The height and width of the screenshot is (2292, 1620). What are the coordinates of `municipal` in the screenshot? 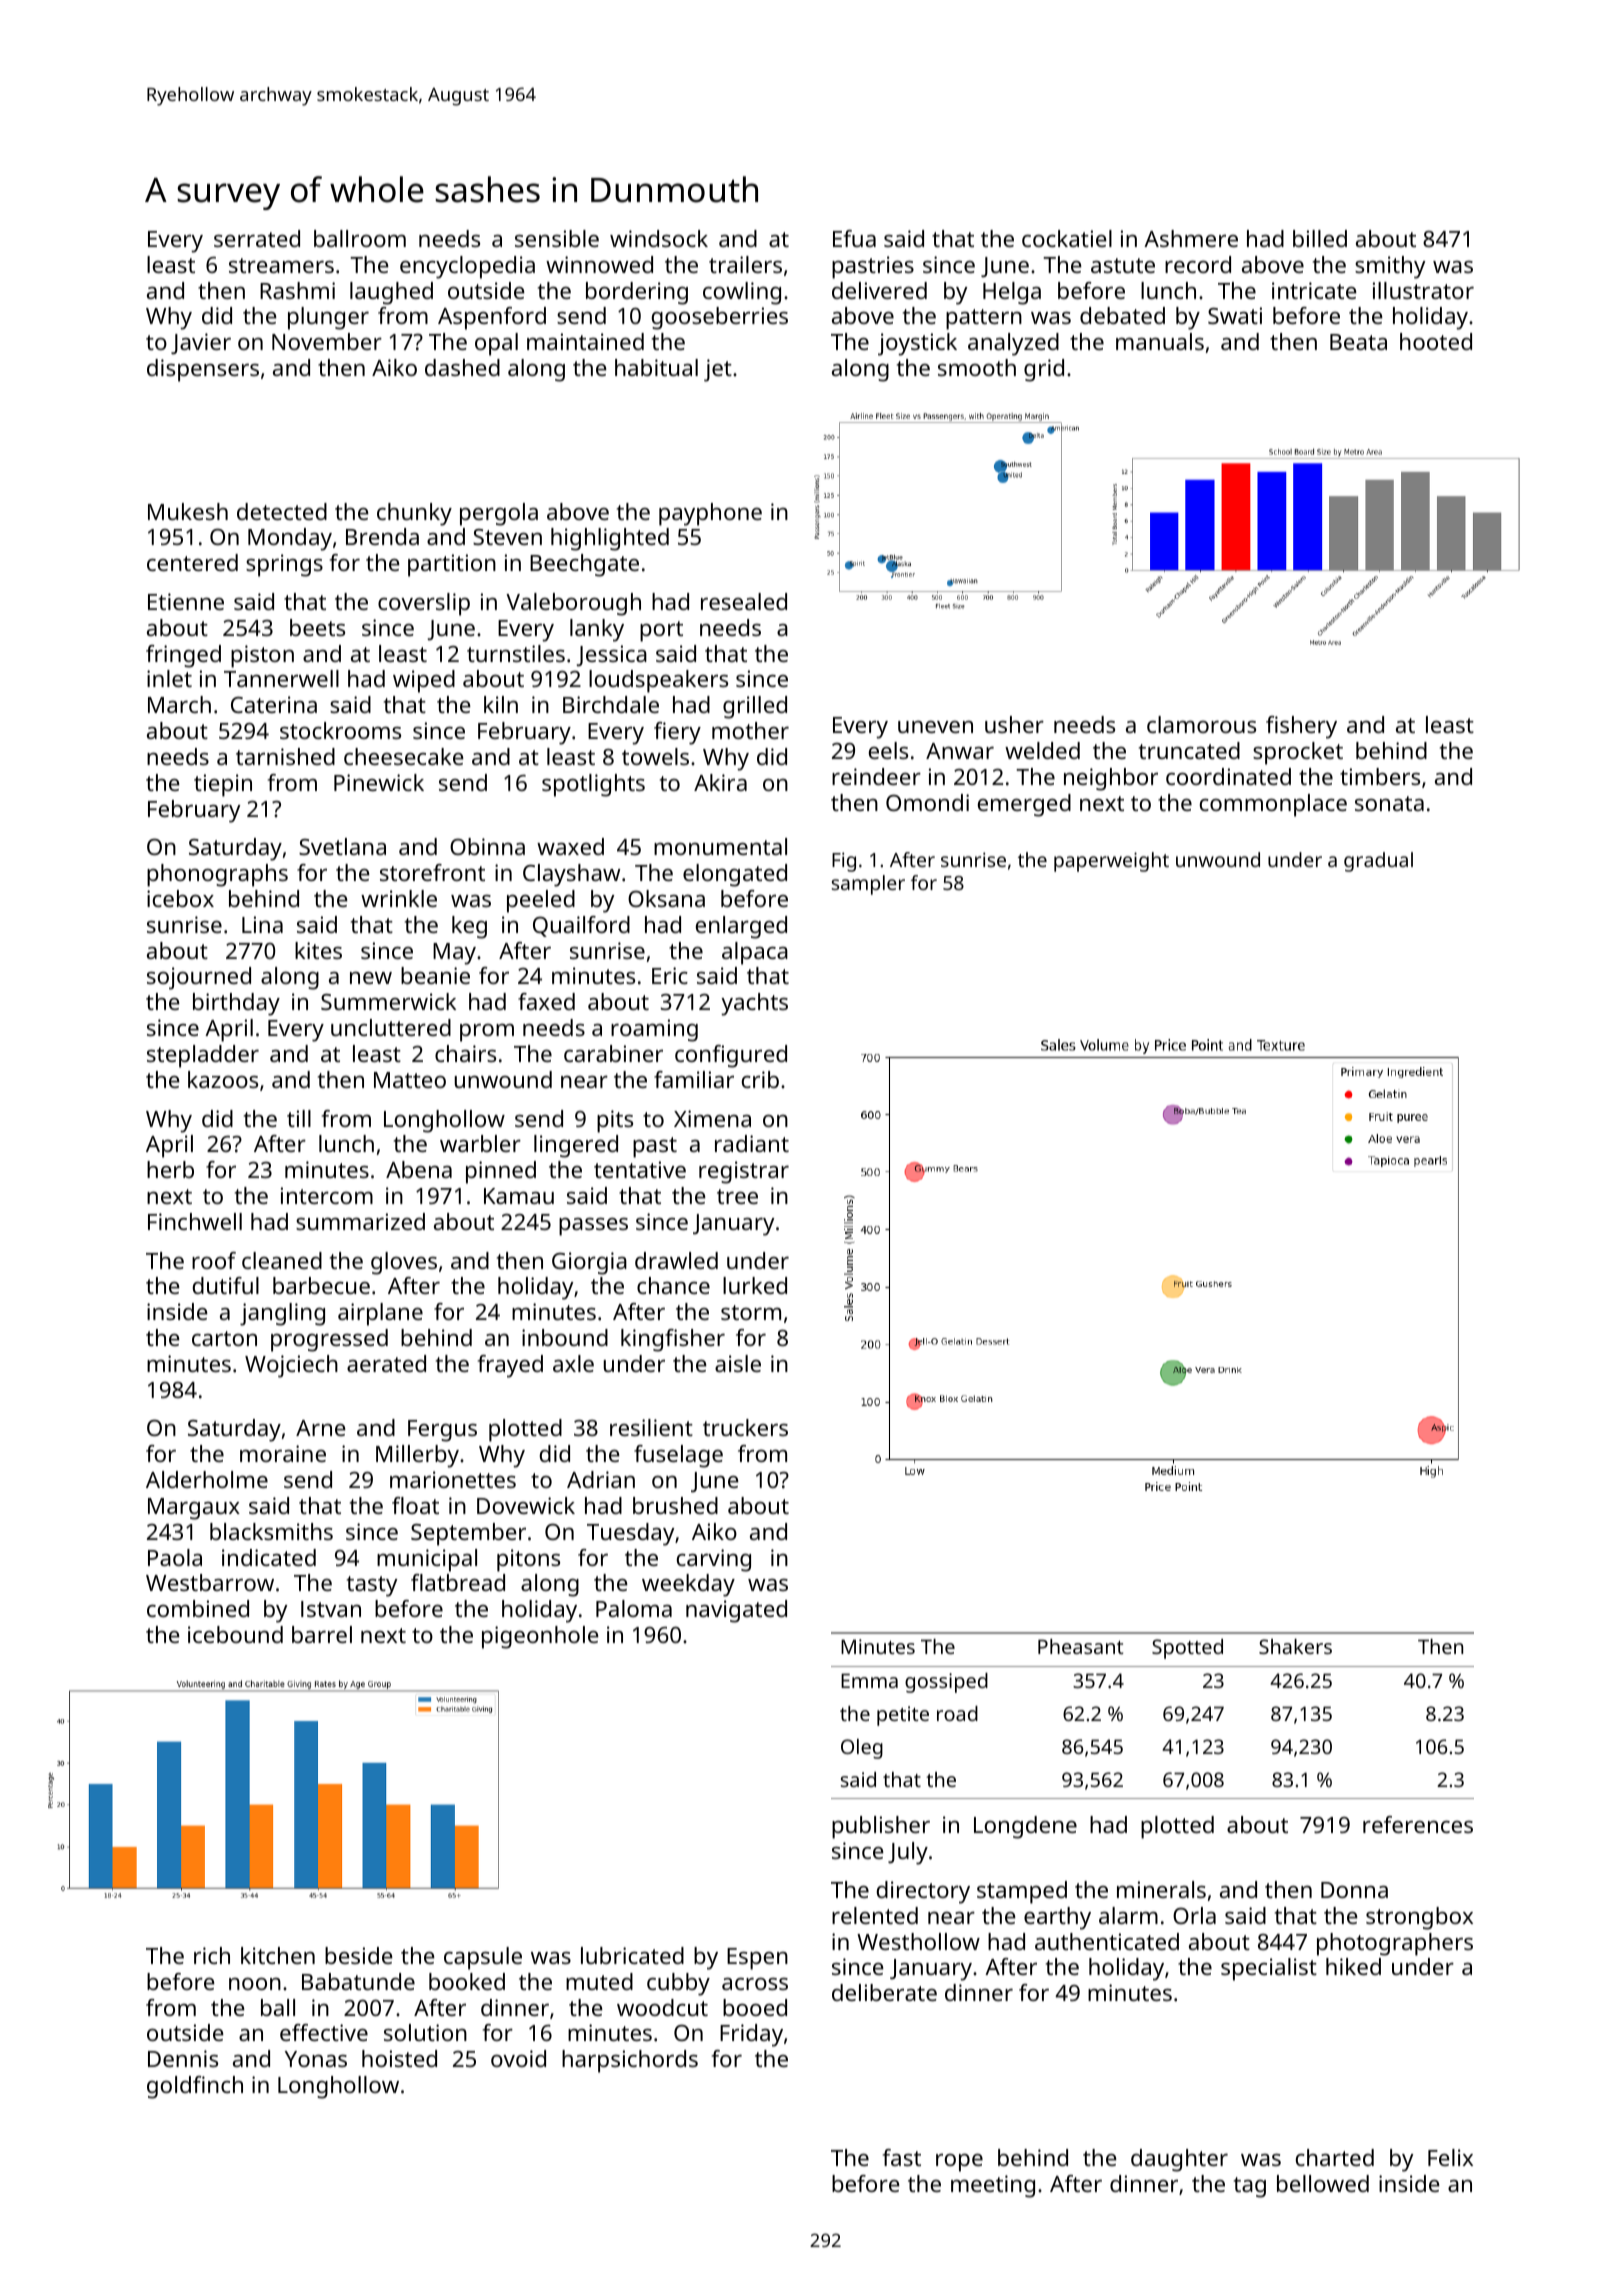 It's located at (427, 1560).
